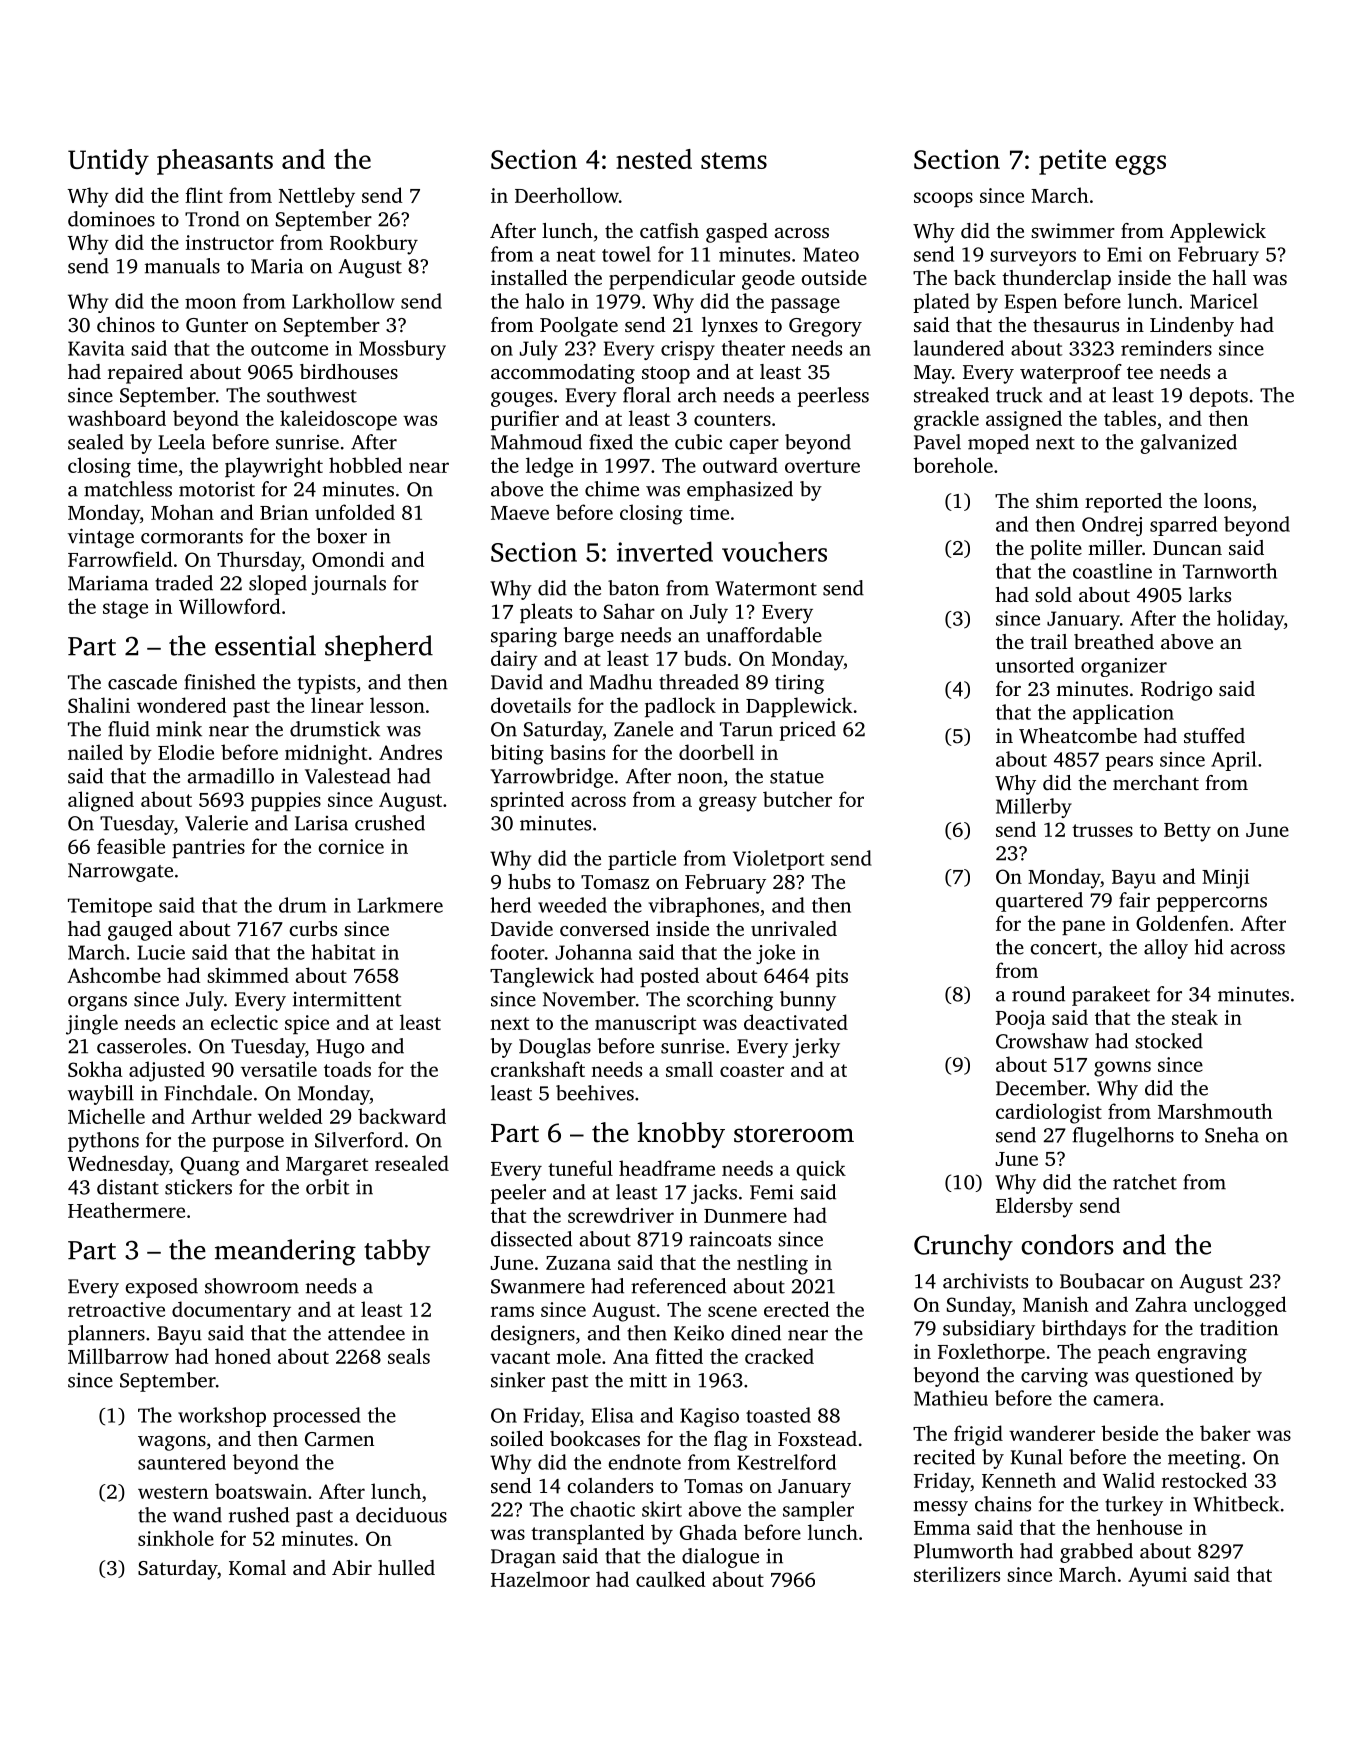 The height and width of the screenshot is (1764, 1363). I want to click on petite, so click(1072, 162).
